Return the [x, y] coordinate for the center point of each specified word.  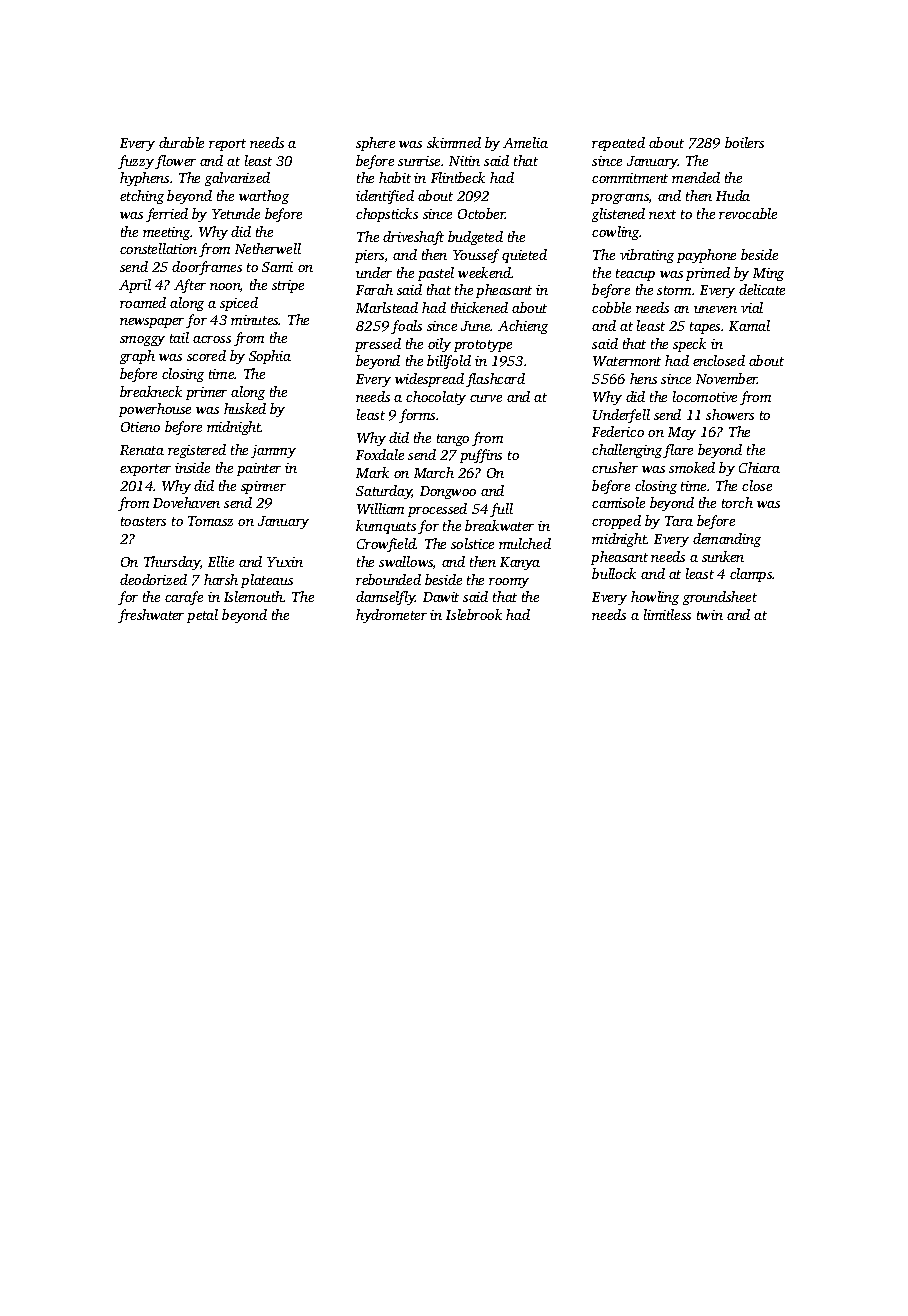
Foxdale [380, 454]
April [135, 286]
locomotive [705, 396]
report [227, 145]
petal [202, 616]
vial [752, 307]
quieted [524, 256]
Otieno [140, 427]
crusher [615, 467]
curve [486, 398]
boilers [744, 142]
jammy [273, 451]
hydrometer [391, 616]
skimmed [454, 142]
